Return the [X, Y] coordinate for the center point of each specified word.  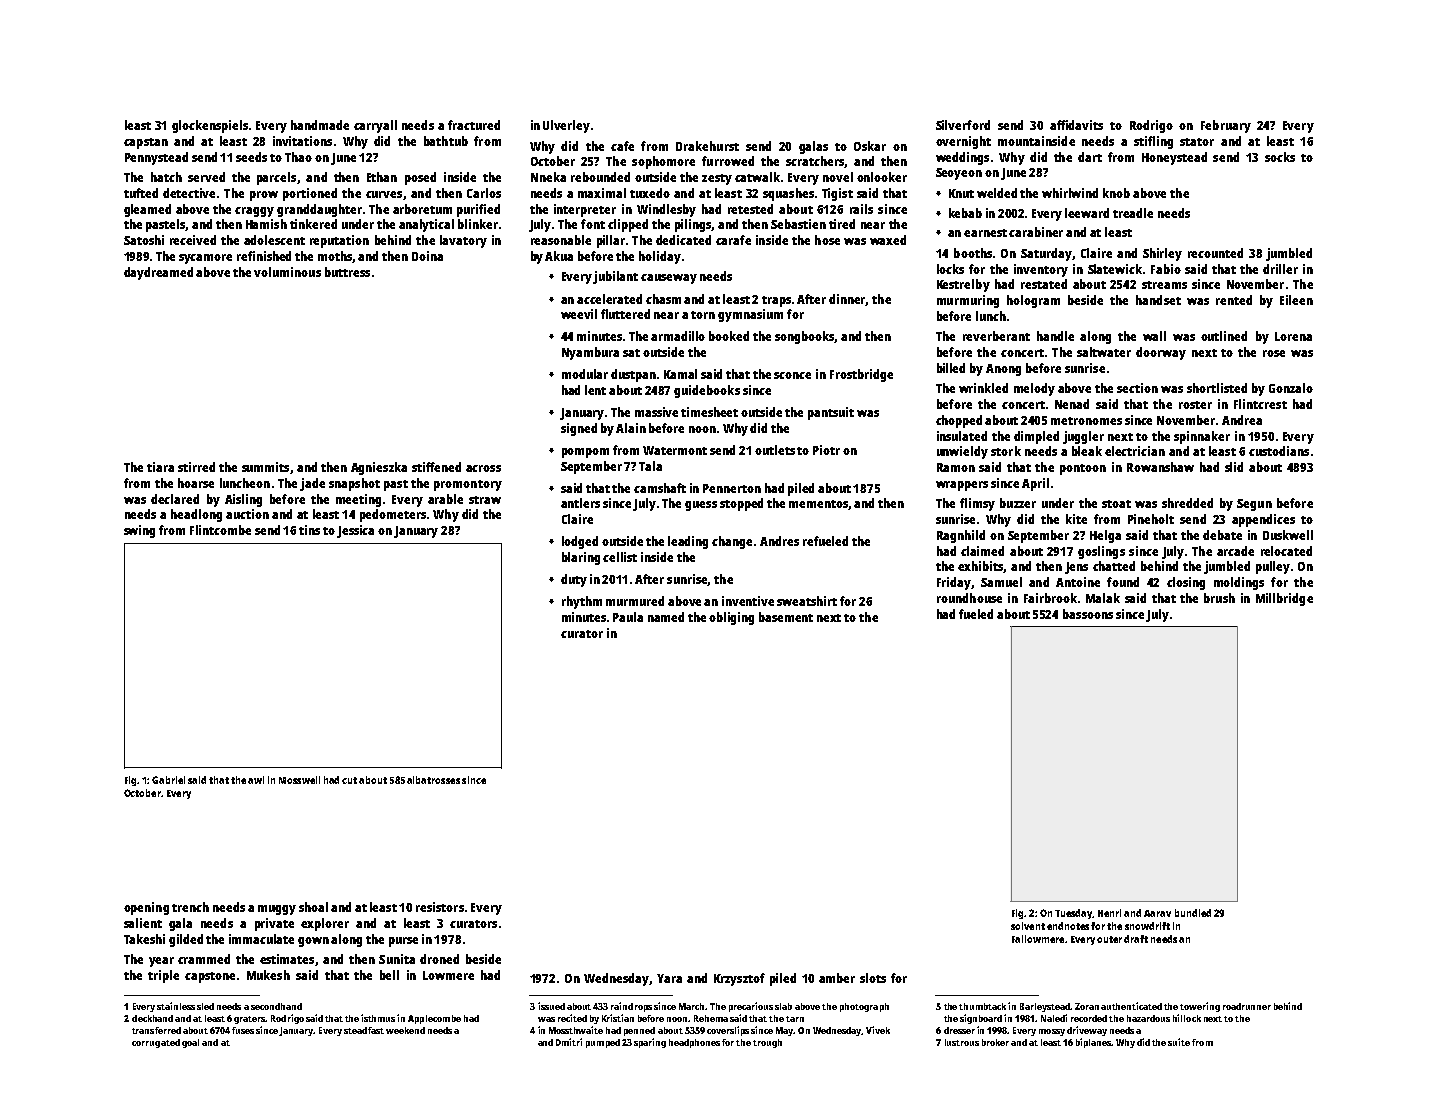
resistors [440, 907]
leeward [1087, 213]
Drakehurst [707, 146]
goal [190, 1043]
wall [1154, 336]
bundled [1193, 913]
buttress [347, 272]
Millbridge [1284, 599]
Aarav [1157, 913]
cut [349, 780]
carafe [733, 240]
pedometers [393, 515]
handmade [320, 125]
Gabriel [168, 780]
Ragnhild [961, 536]
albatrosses [433, 780]
